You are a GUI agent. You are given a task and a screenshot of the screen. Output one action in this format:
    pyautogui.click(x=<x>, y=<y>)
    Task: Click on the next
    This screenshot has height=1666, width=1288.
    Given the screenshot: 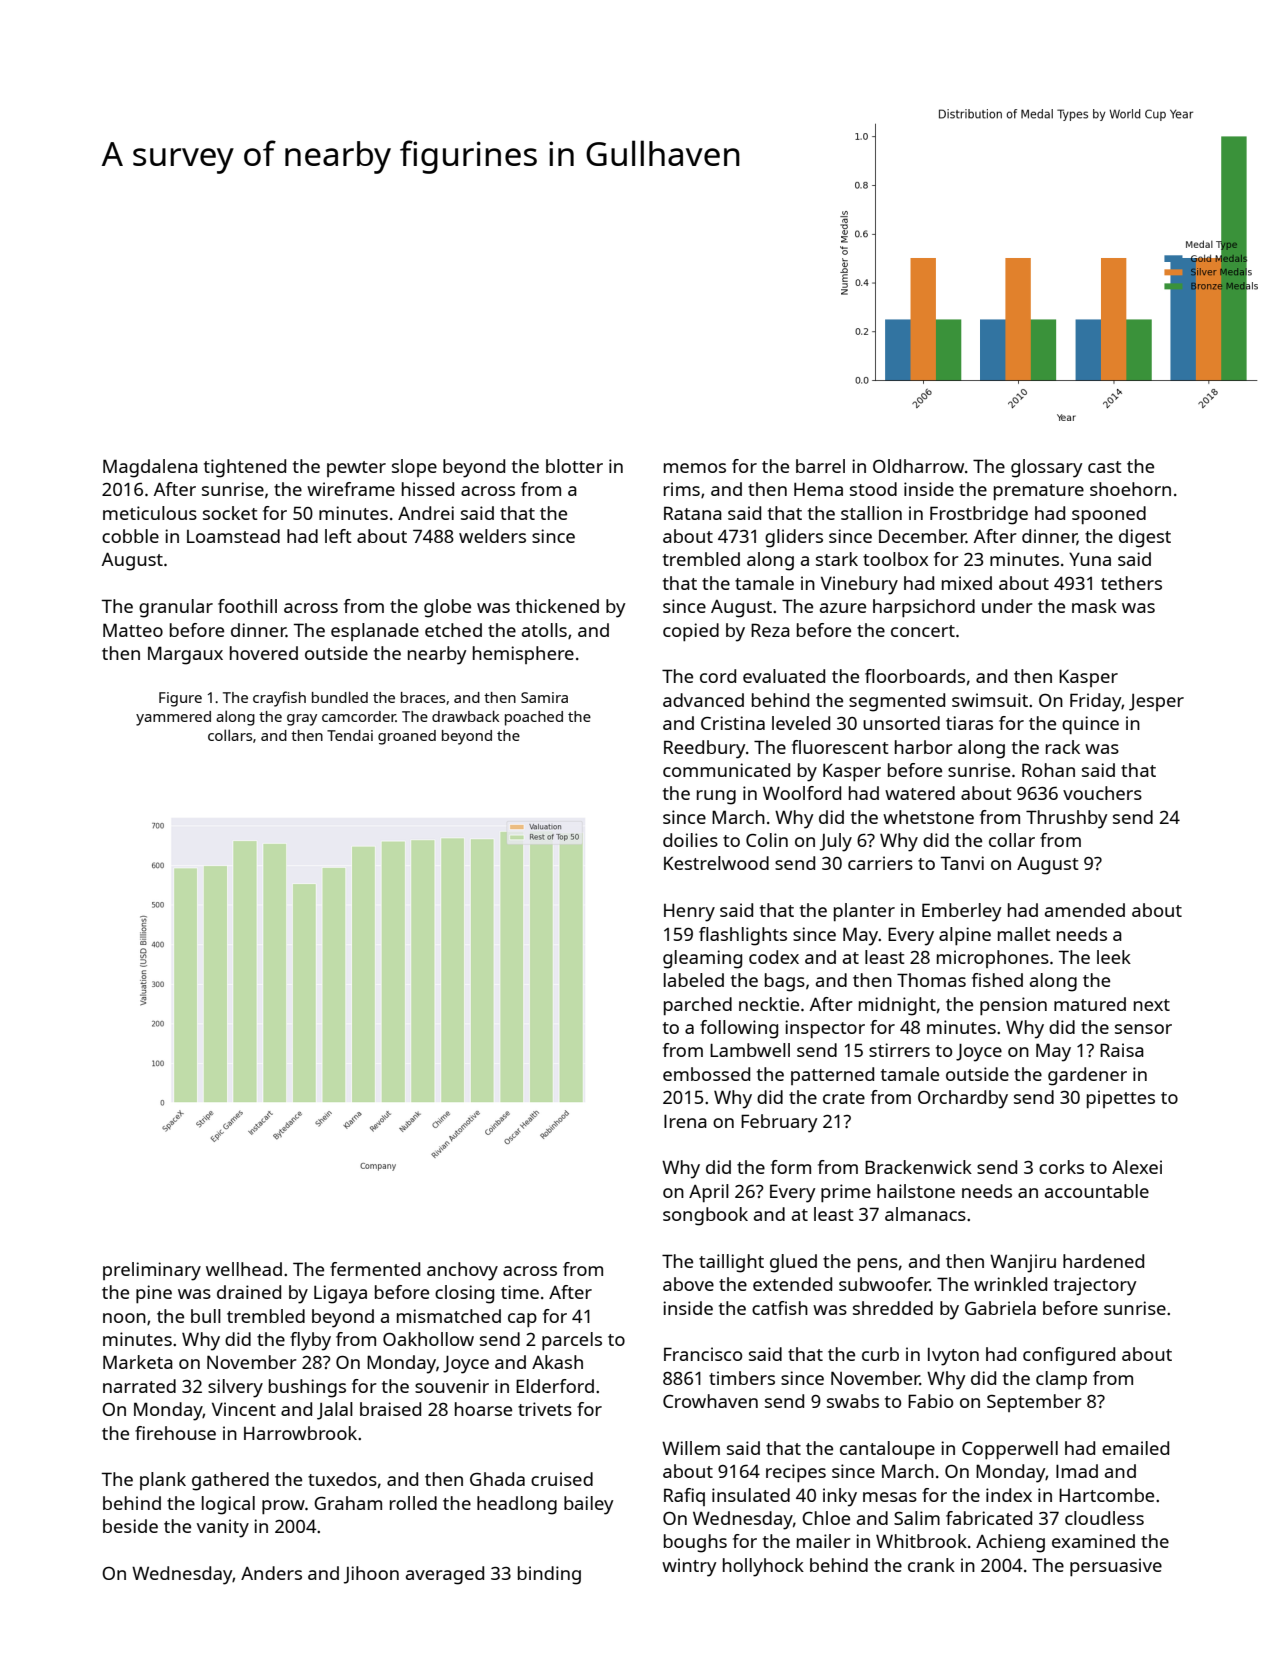 What is the action you would take?
    pyautogui.click(x=1152, y=1005)
